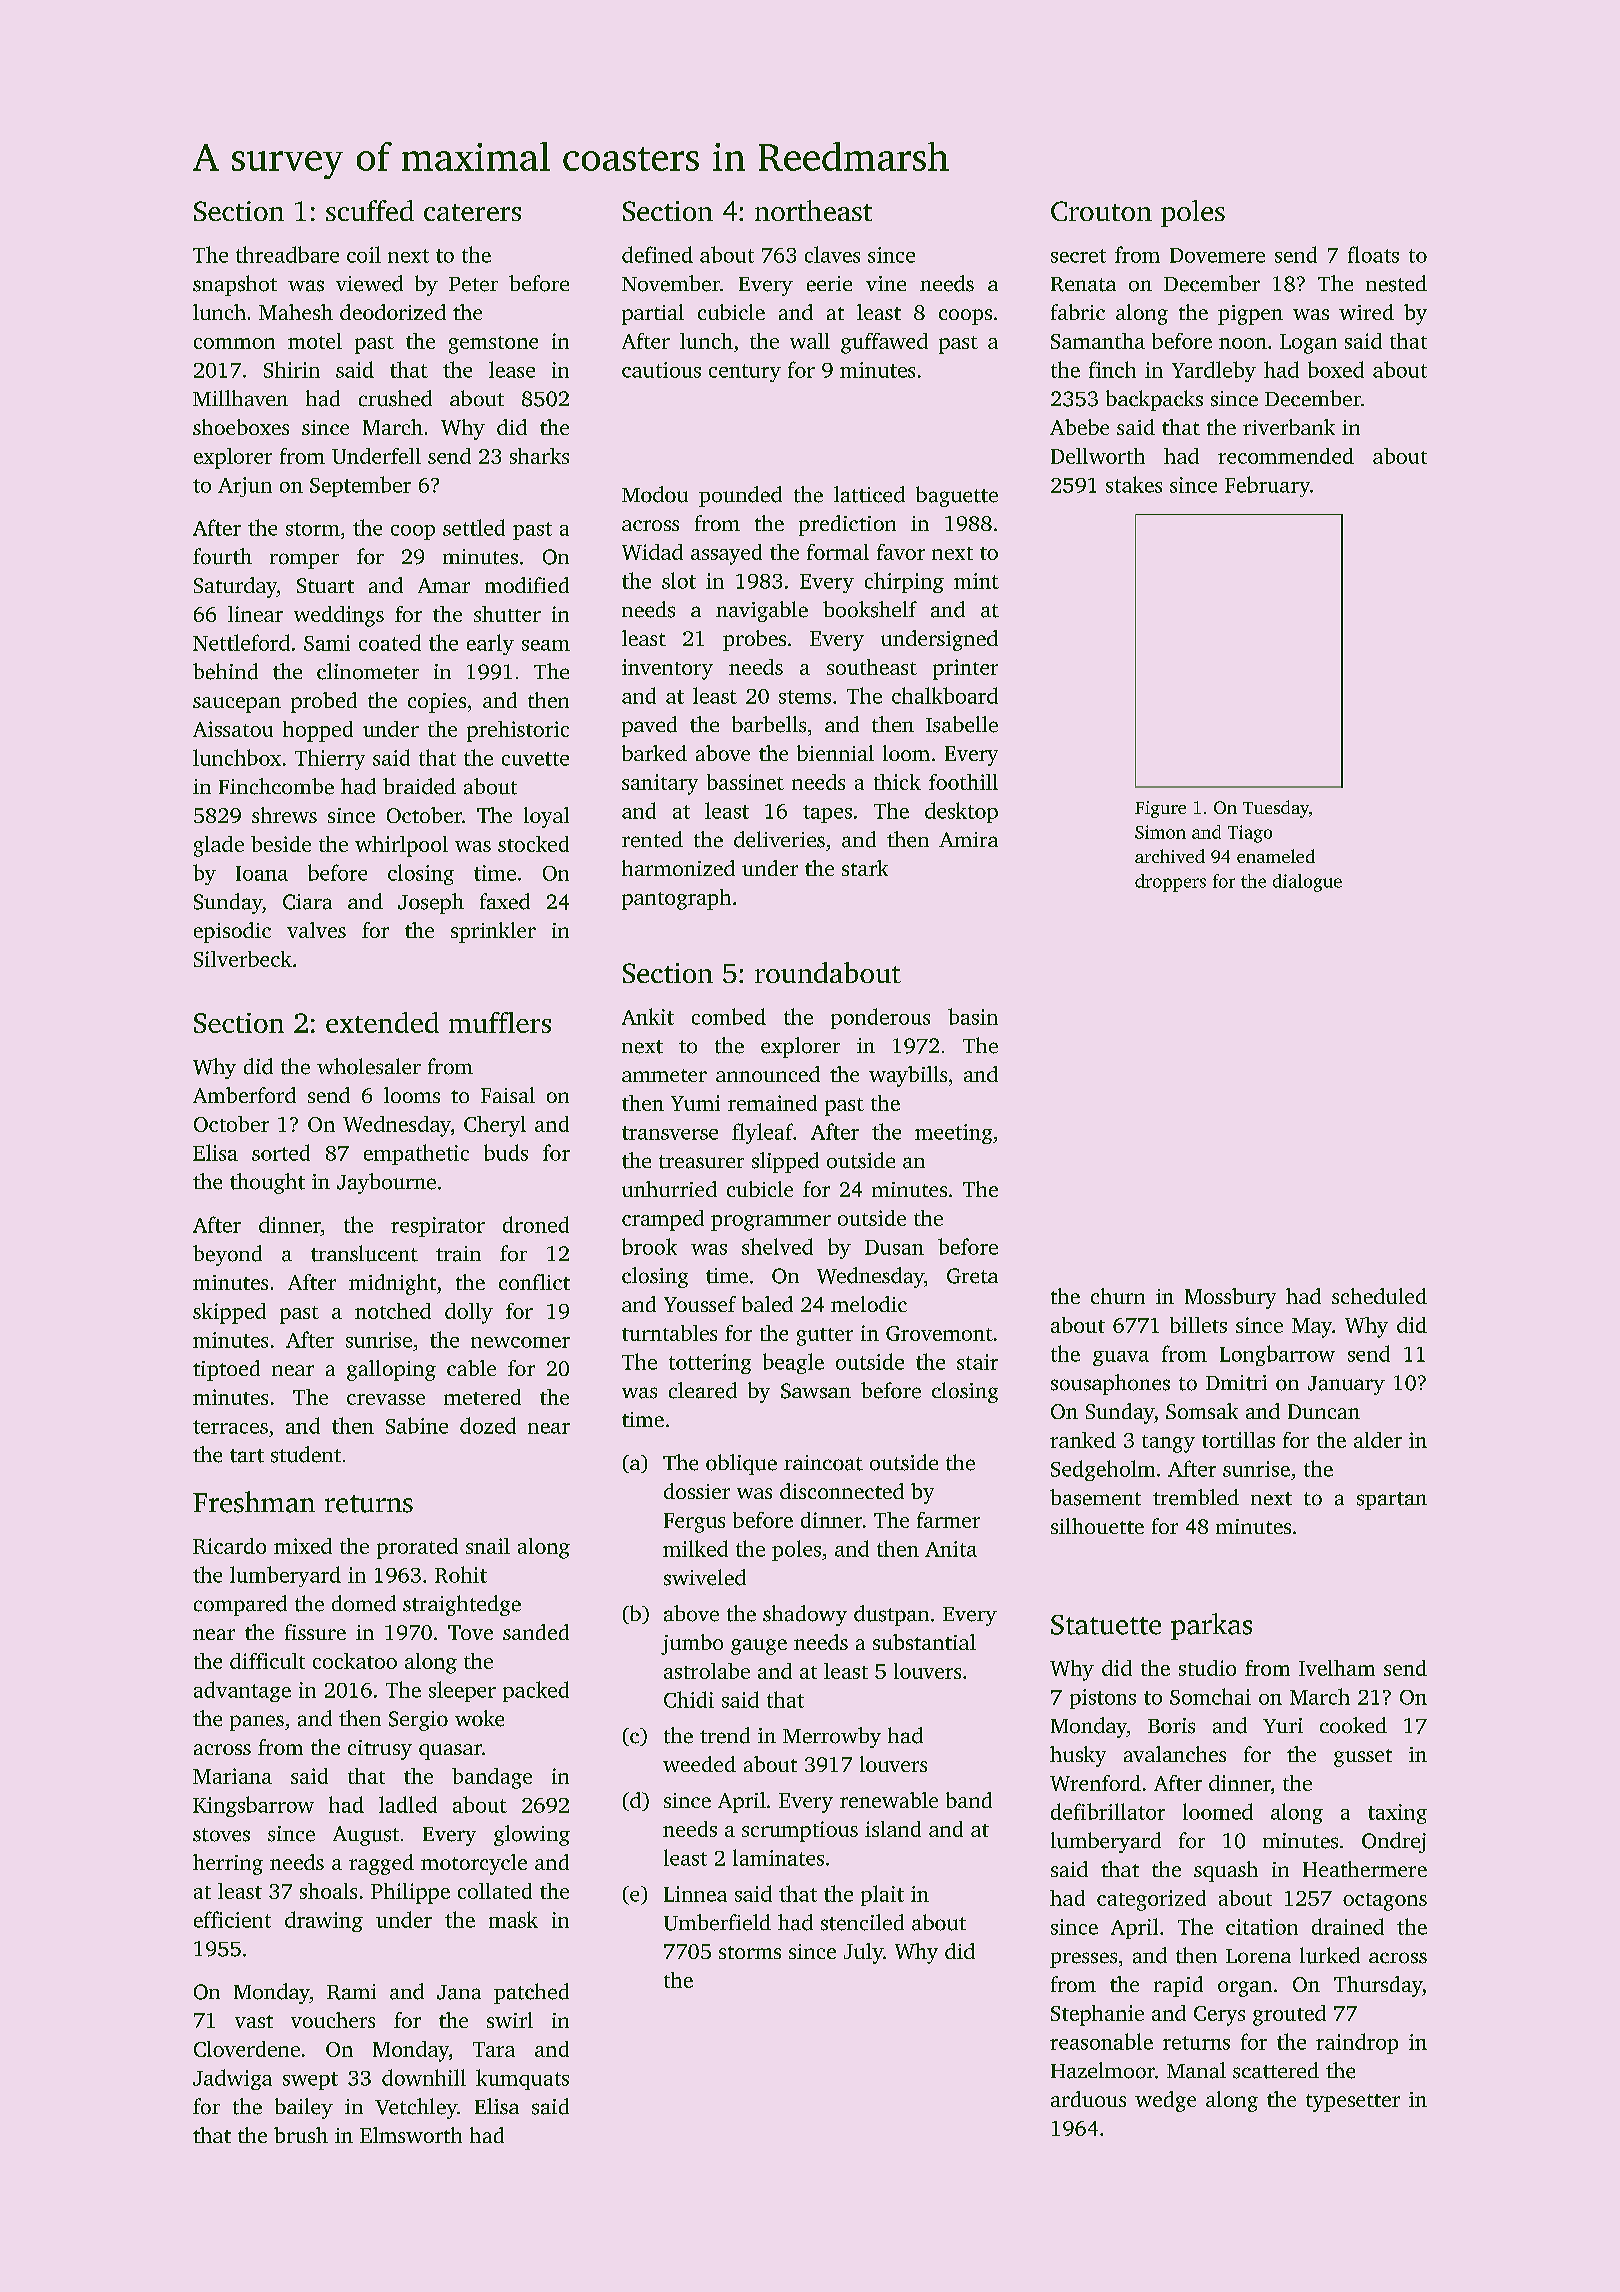  I want to click on basin, so click(973, 1016).
